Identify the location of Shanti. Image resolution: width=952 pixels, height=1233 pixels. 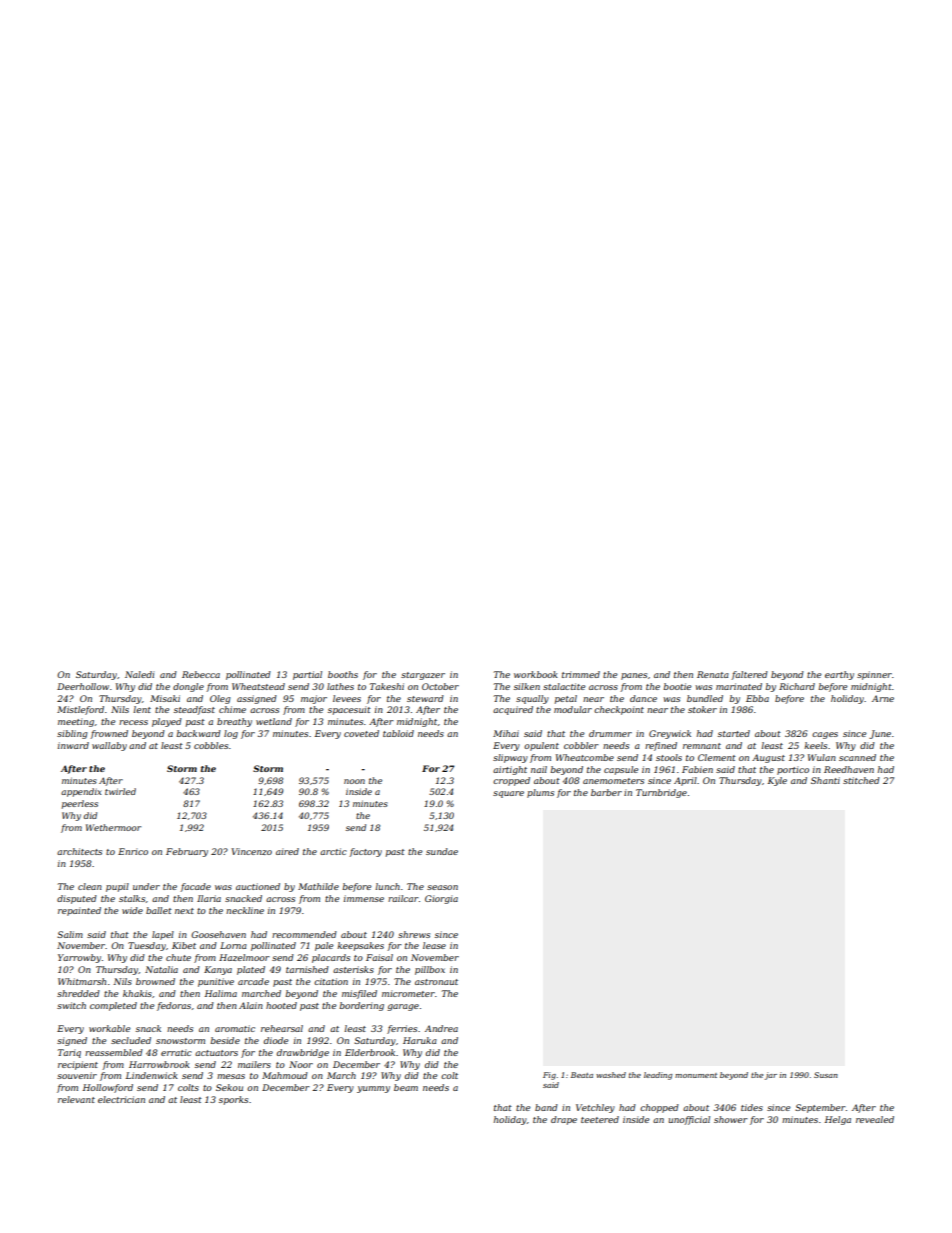
(825, 780).
